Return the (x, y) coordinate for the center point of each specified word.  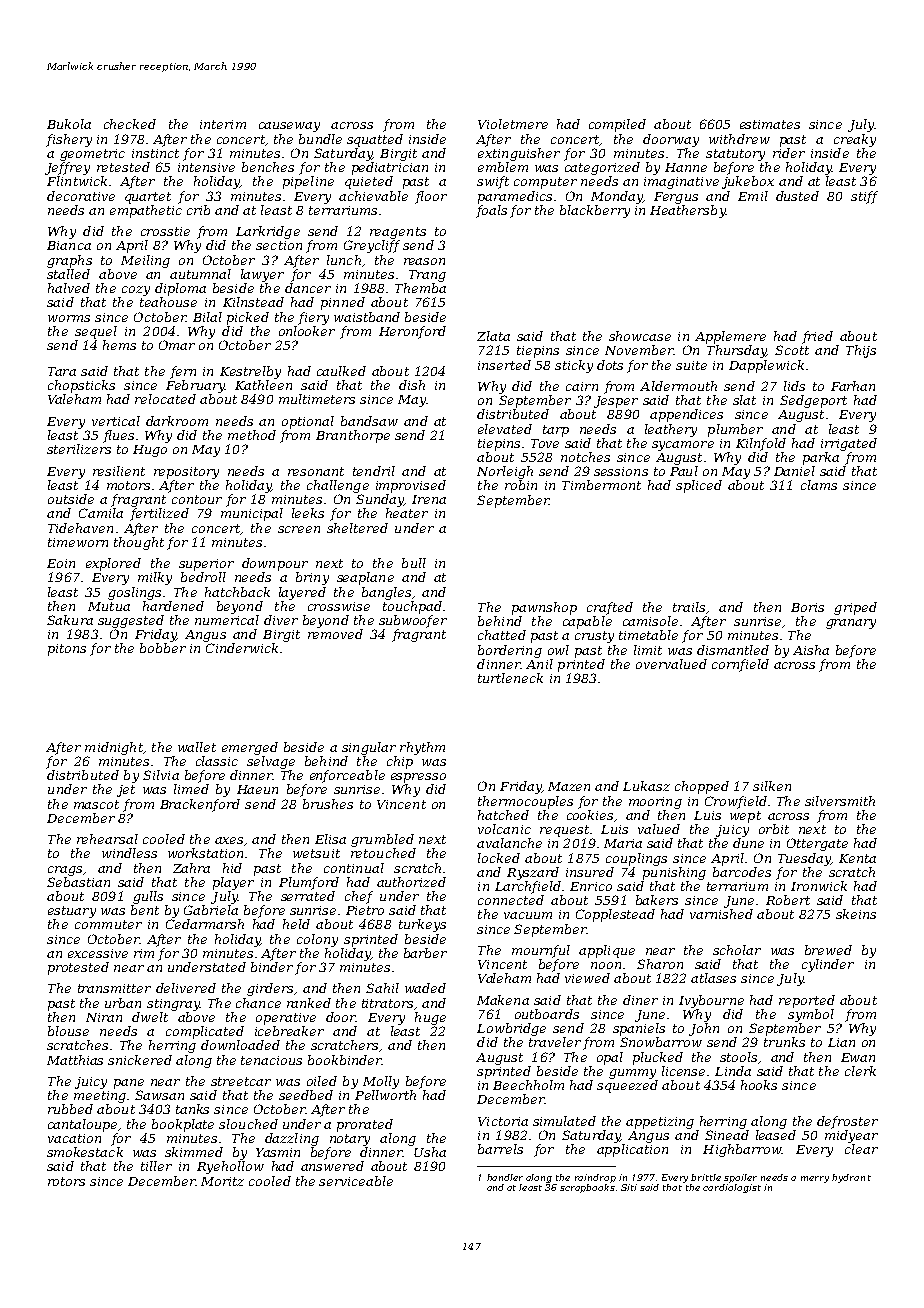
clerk (860, 1071)
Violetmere (513, 124)
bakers (657, 900)
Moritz (222, 1181)
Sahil (382, 988)
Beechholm (528, 1085)
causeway (289, 127)
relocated (165, 399)
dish (412, 385)
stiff (864, 197)
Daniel (794, 471)
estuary (72, 912)
